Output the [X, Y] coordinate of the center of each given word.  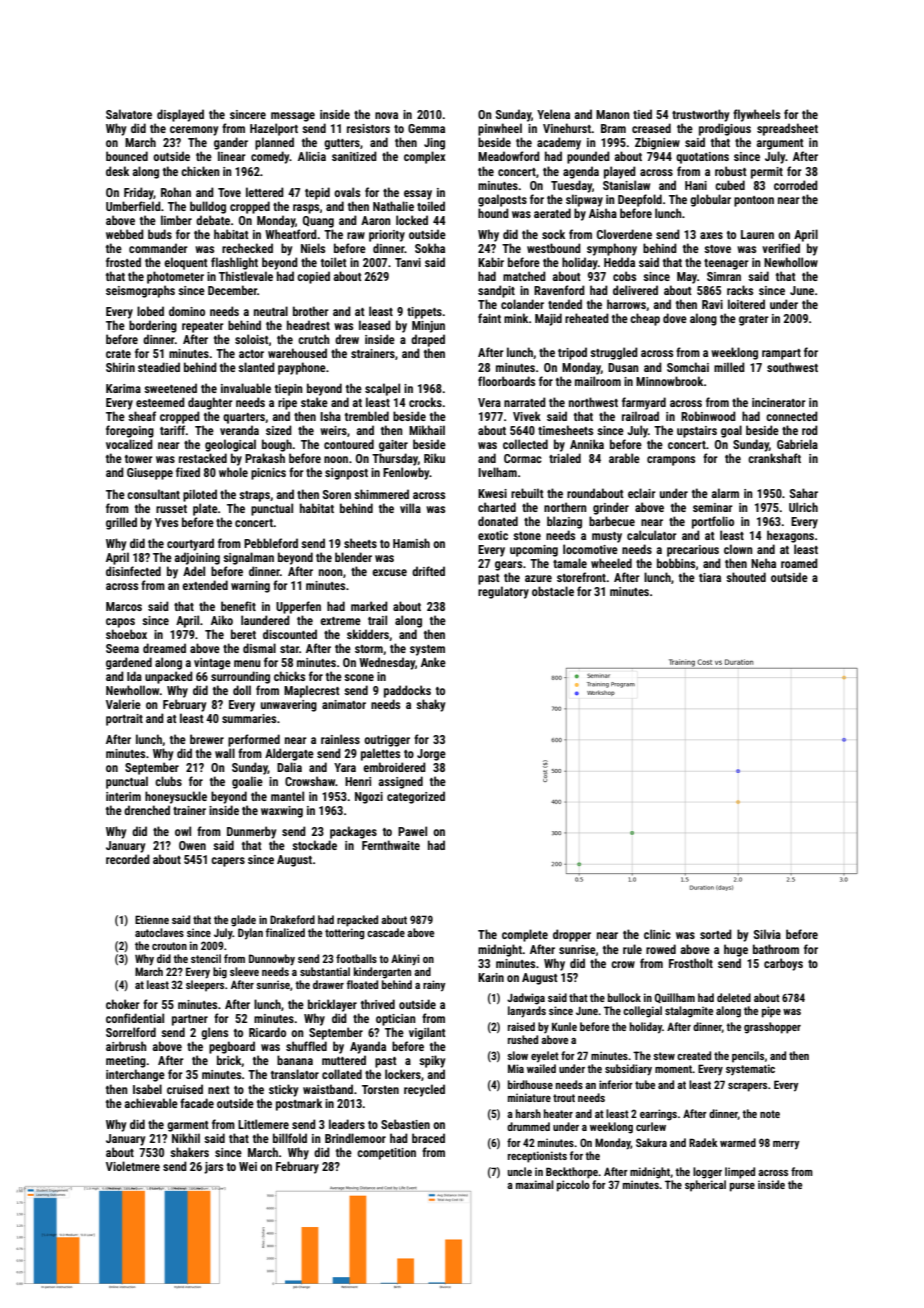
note [770, 1114]
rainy [434, 986]
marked [369, 606]
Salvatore [129, 114]
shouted [746, 577]
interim [123, 796]
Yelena [553, 114]
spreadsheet [787, 129]
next [219, 1090]
